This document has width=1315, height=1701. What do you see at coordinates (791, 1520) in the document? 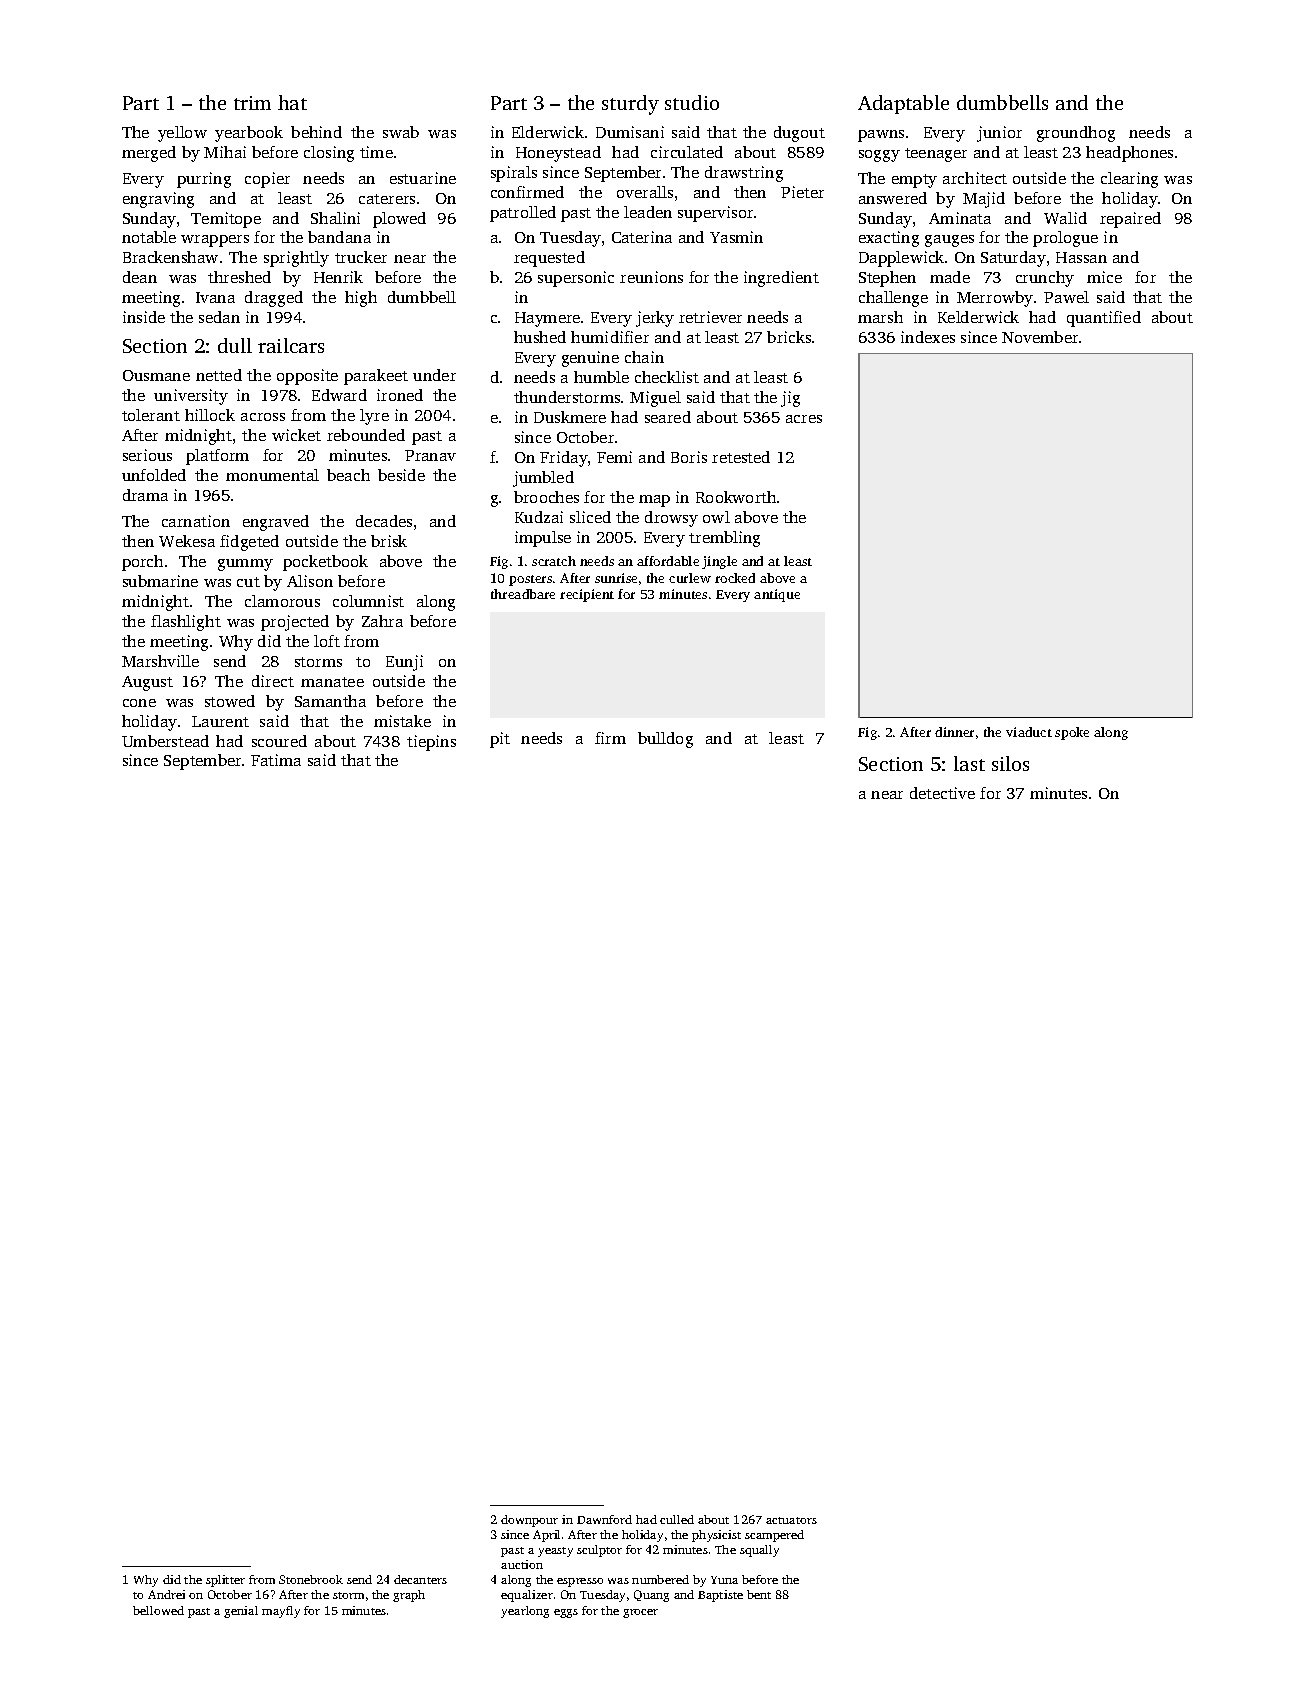
I see `actuators` at bounding box center [791, 1520].
